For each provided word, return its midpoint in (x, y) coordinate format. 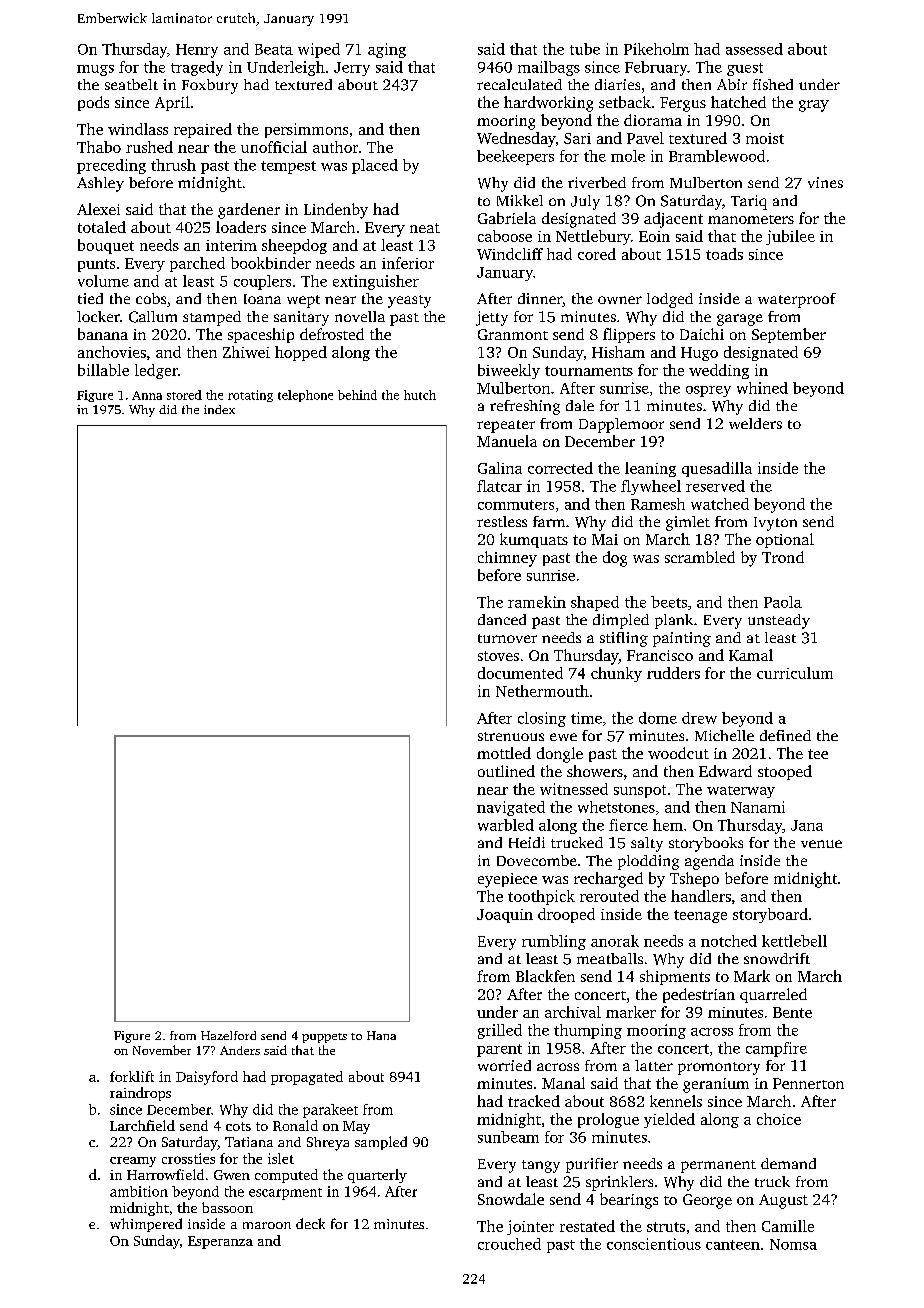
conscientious (654, 1244)
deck (310, 1223)
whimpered (146, 1225)
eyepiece (507, 880)
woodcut (678, 753)
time (586, 718)
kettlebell (794, 941)
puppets (324, 1038)
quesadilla (717, 469)
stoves (498, 656)
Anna (147, 395)
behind (357, 395)
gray (814, 106)
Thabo (99, 147)
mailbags (549, 68)
